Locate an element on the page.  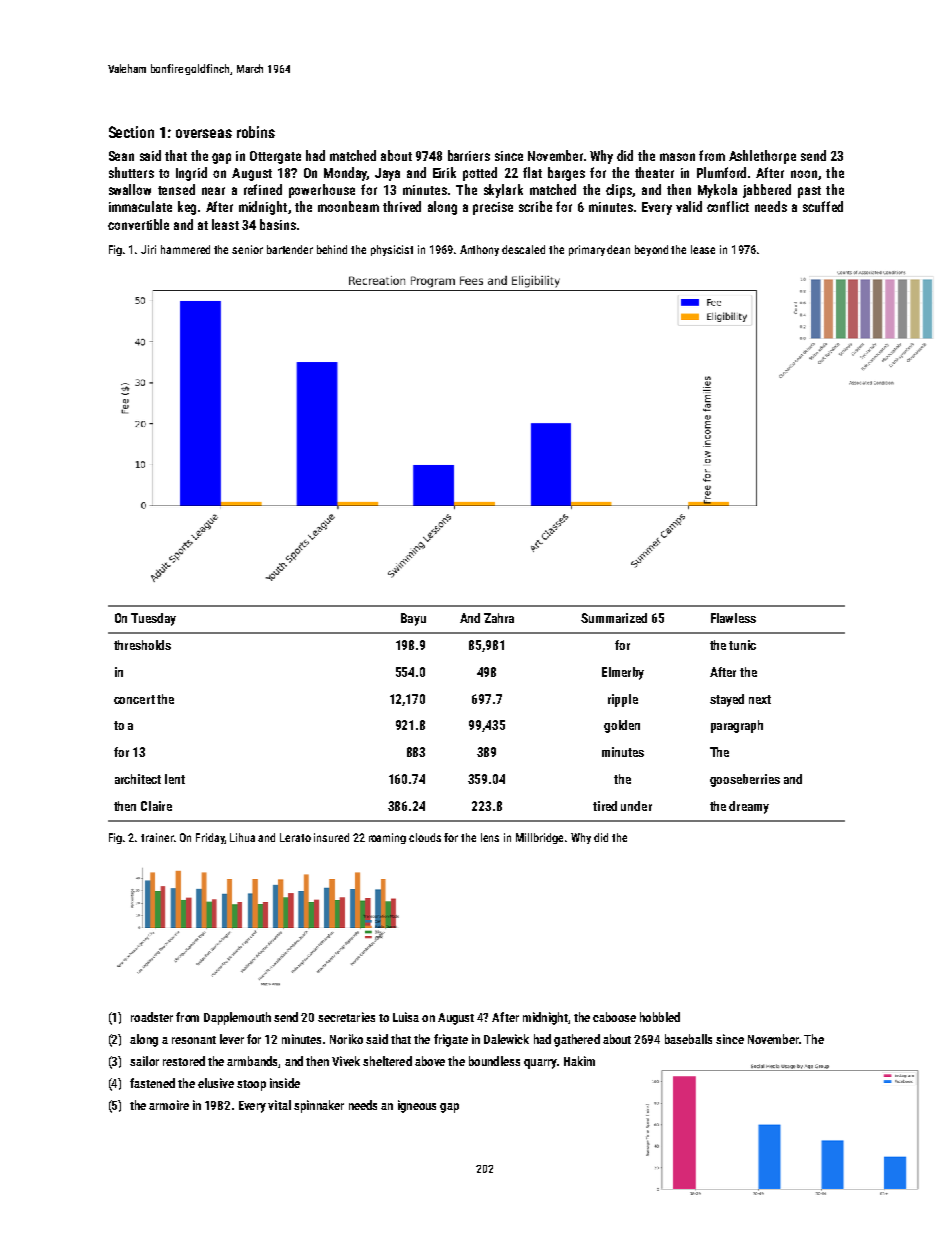
gooseberries is located at coordinates (745, 780).
